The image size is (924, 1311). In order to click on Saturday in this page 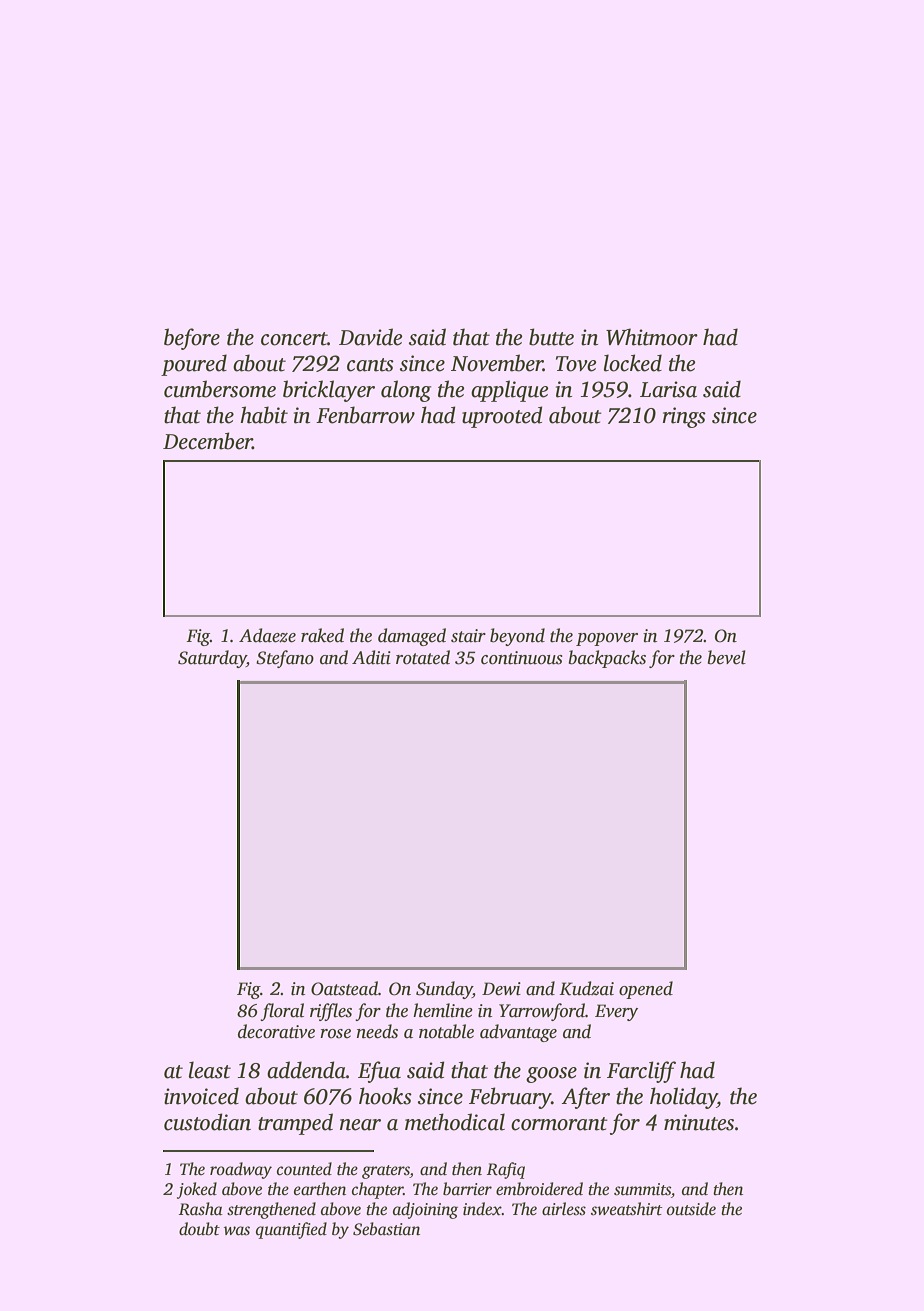, I will do `click(212, 659)`.
